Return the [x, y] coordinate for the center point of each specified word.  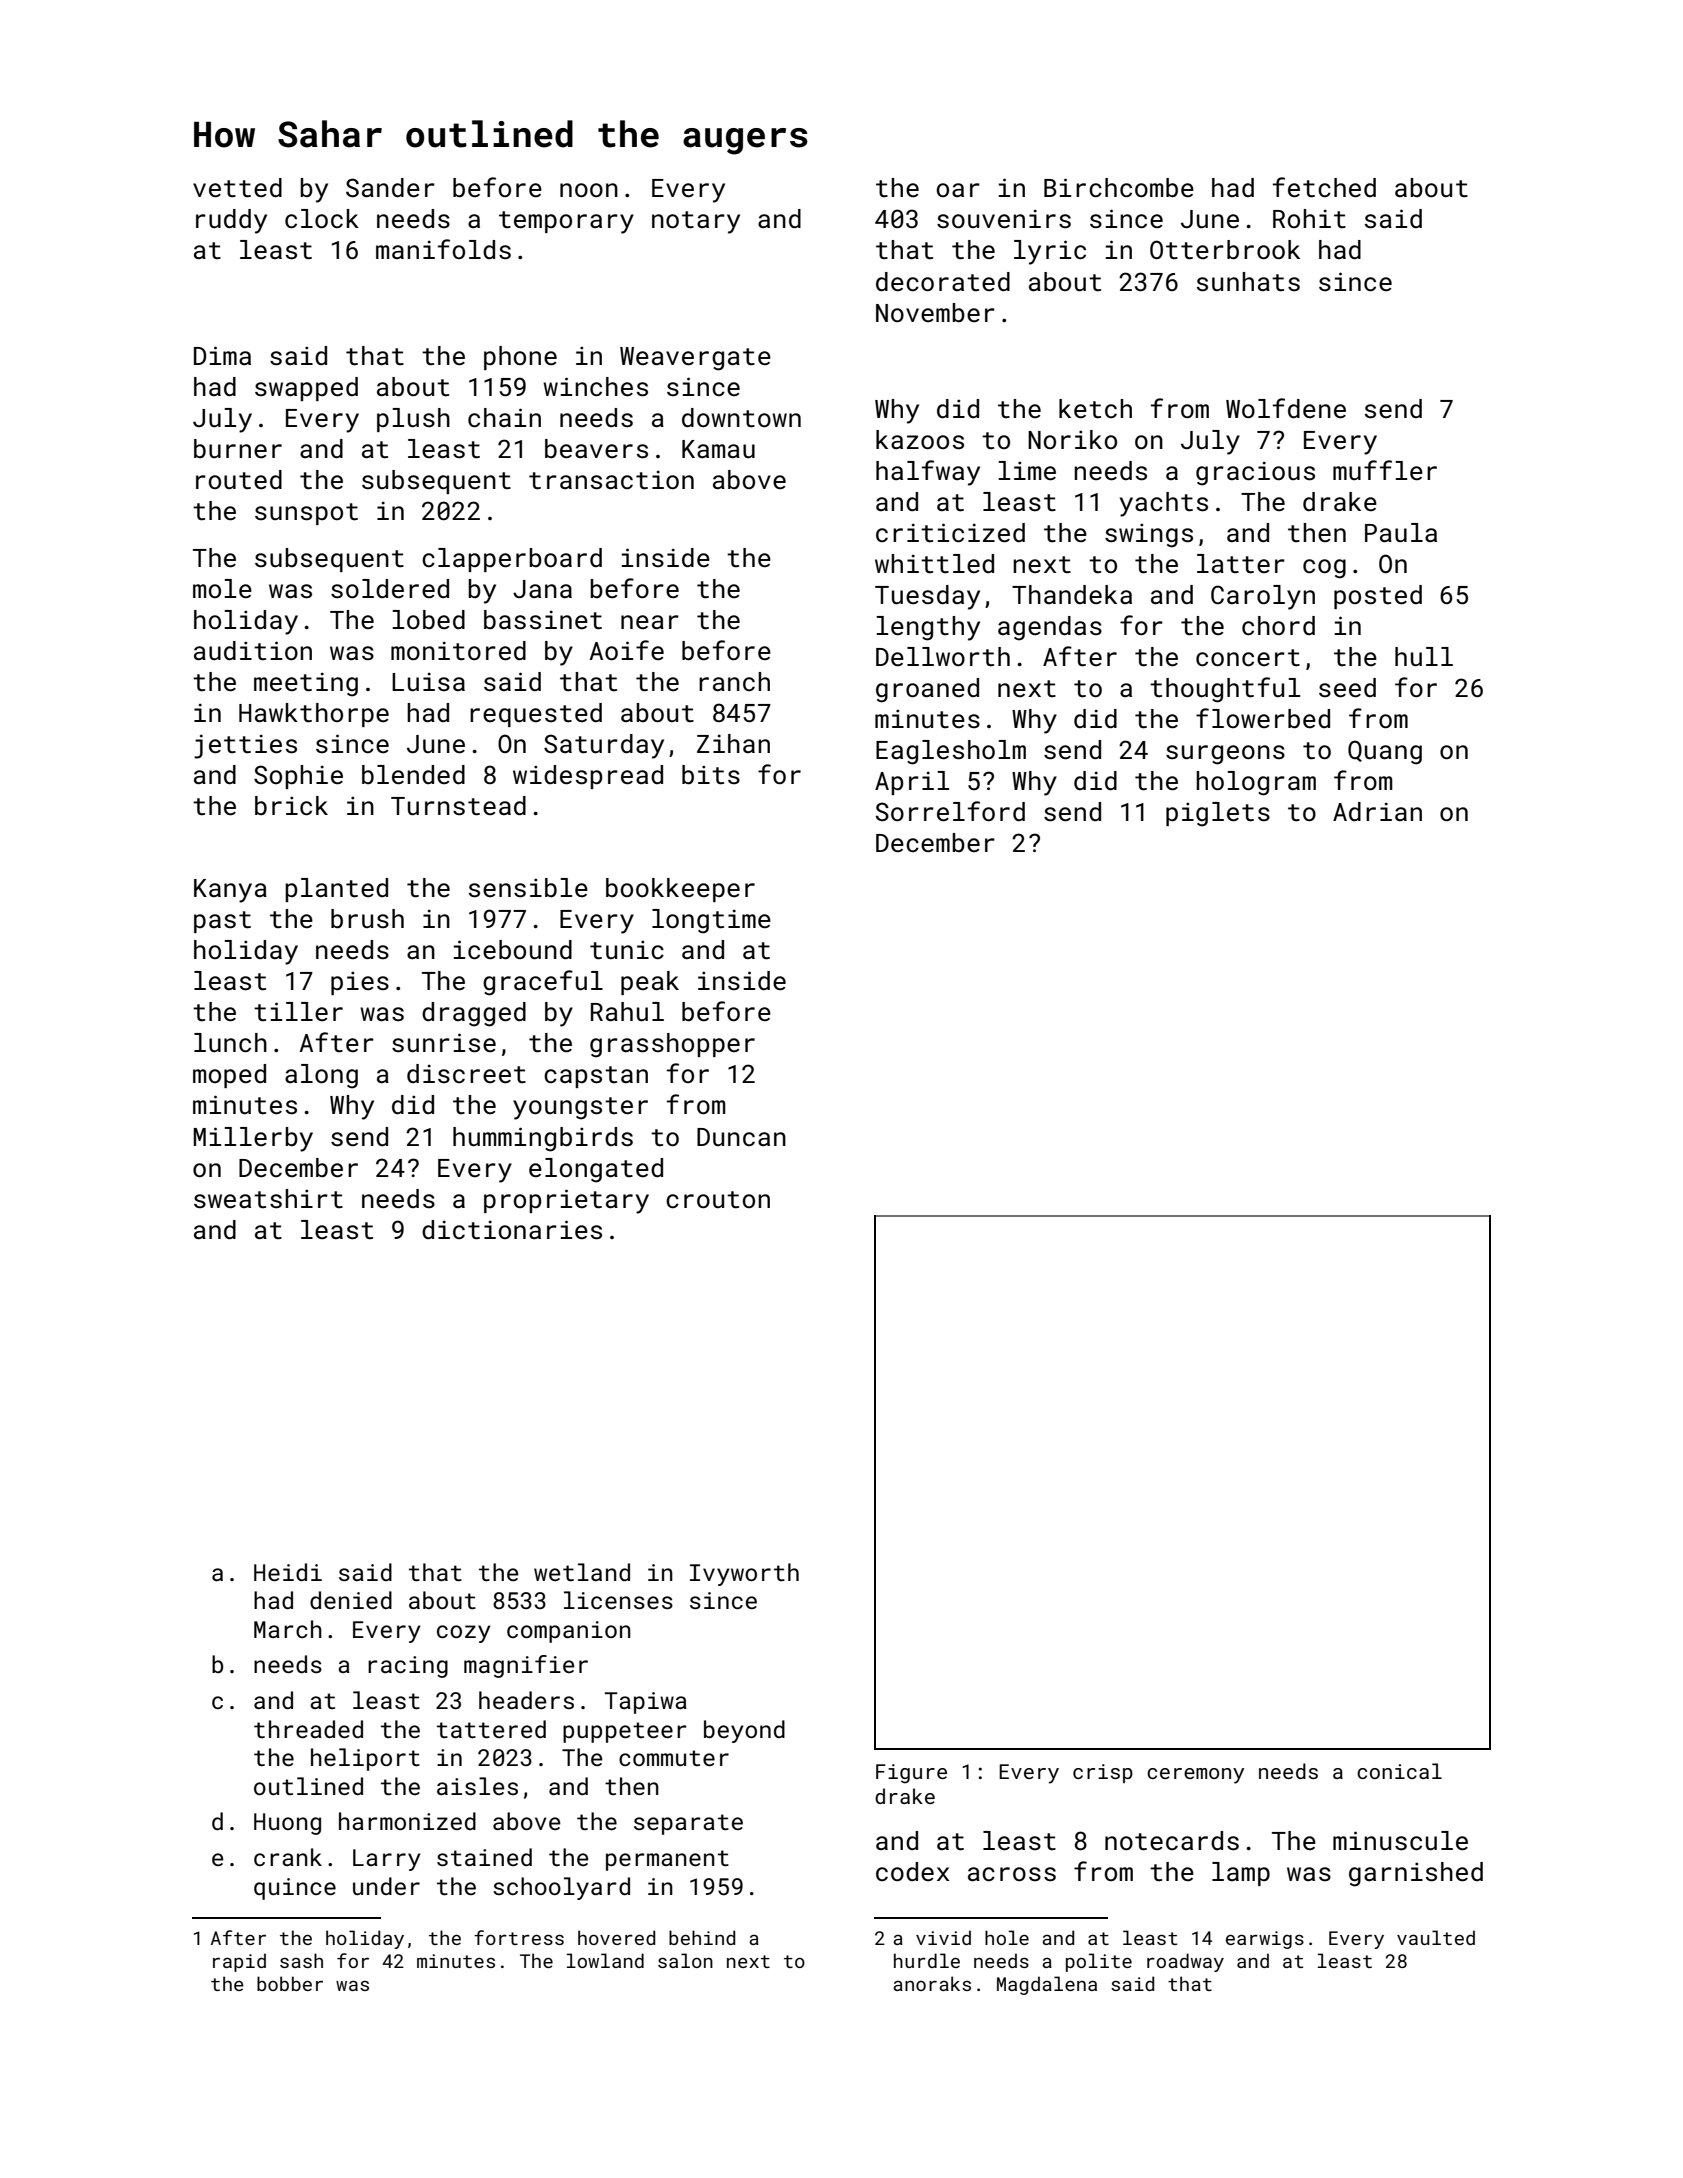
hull [1424, 656]
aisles [477, 1786]
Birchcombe [1119, 188]
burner [238, 449]
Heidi [288, 1572]
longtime [711, 921]
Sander [390, 187]
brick [291, 806]
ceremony [1195, 1776]
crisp [1103, 1773]
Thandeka [1072, 594]
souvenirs [1004, 219]
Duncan [741, 1137]
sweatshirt [268, 1199]
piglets [1218, 814]
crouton [718, 1200]
